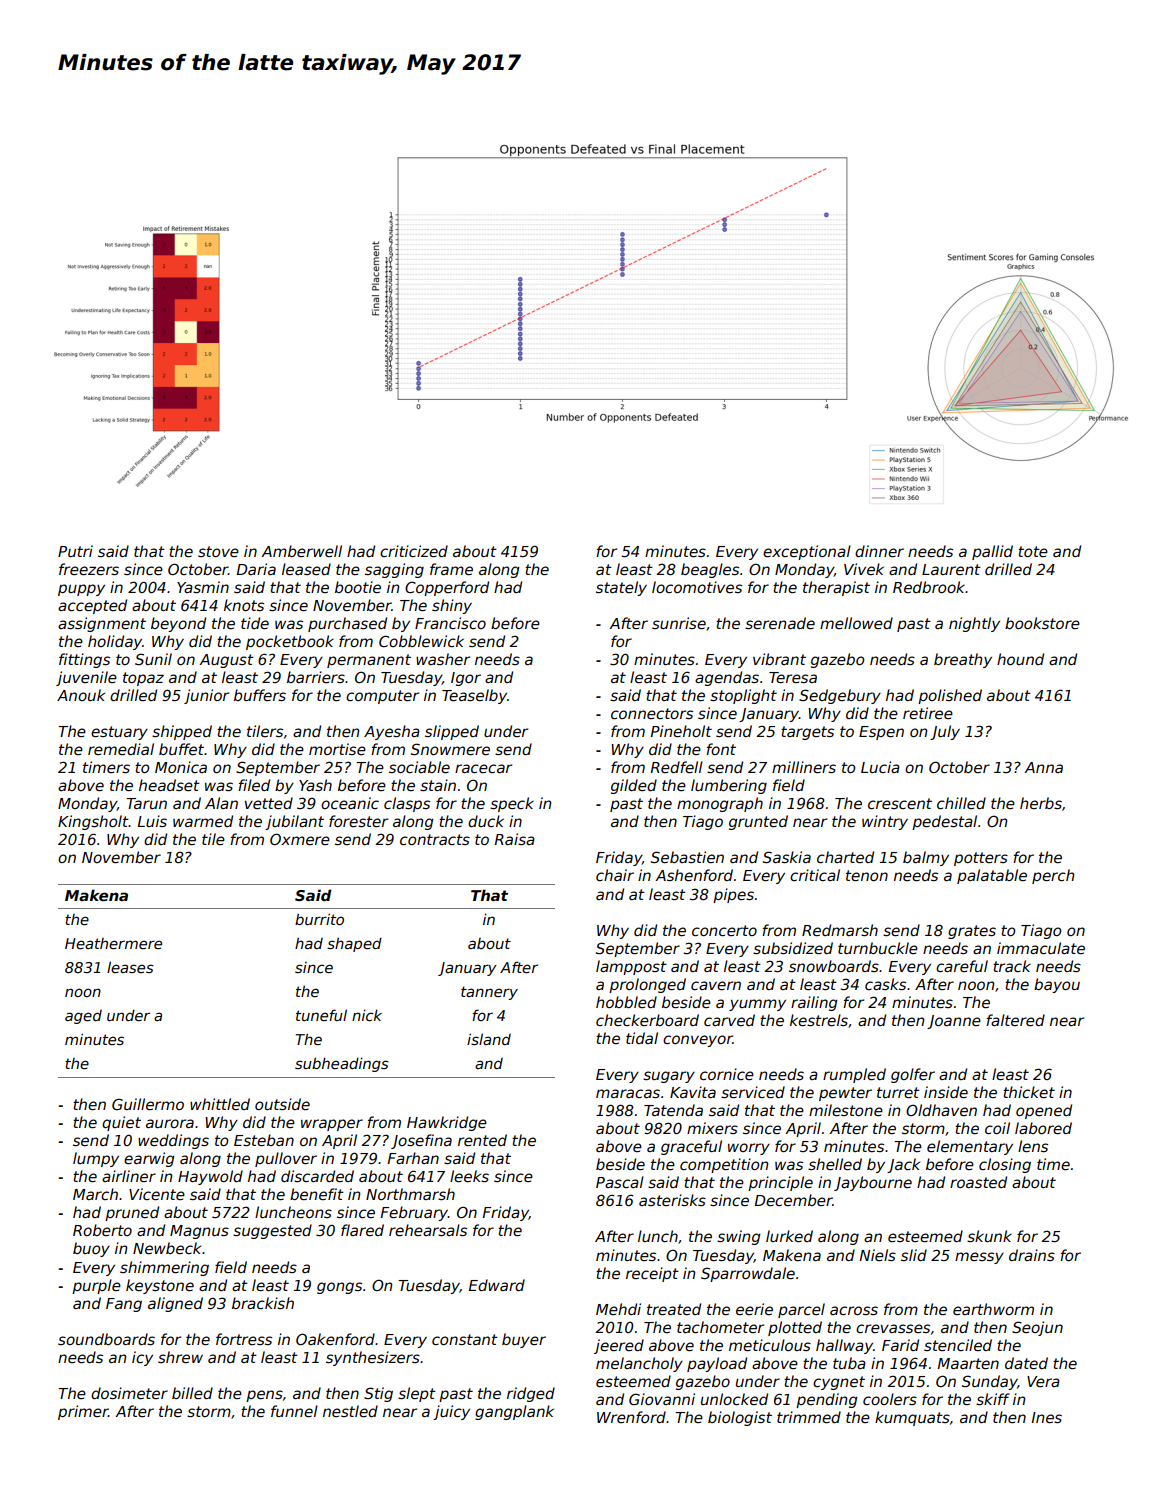  Describe the element at coordinates (489, 993) in the page. I see `tannery` at that location.
